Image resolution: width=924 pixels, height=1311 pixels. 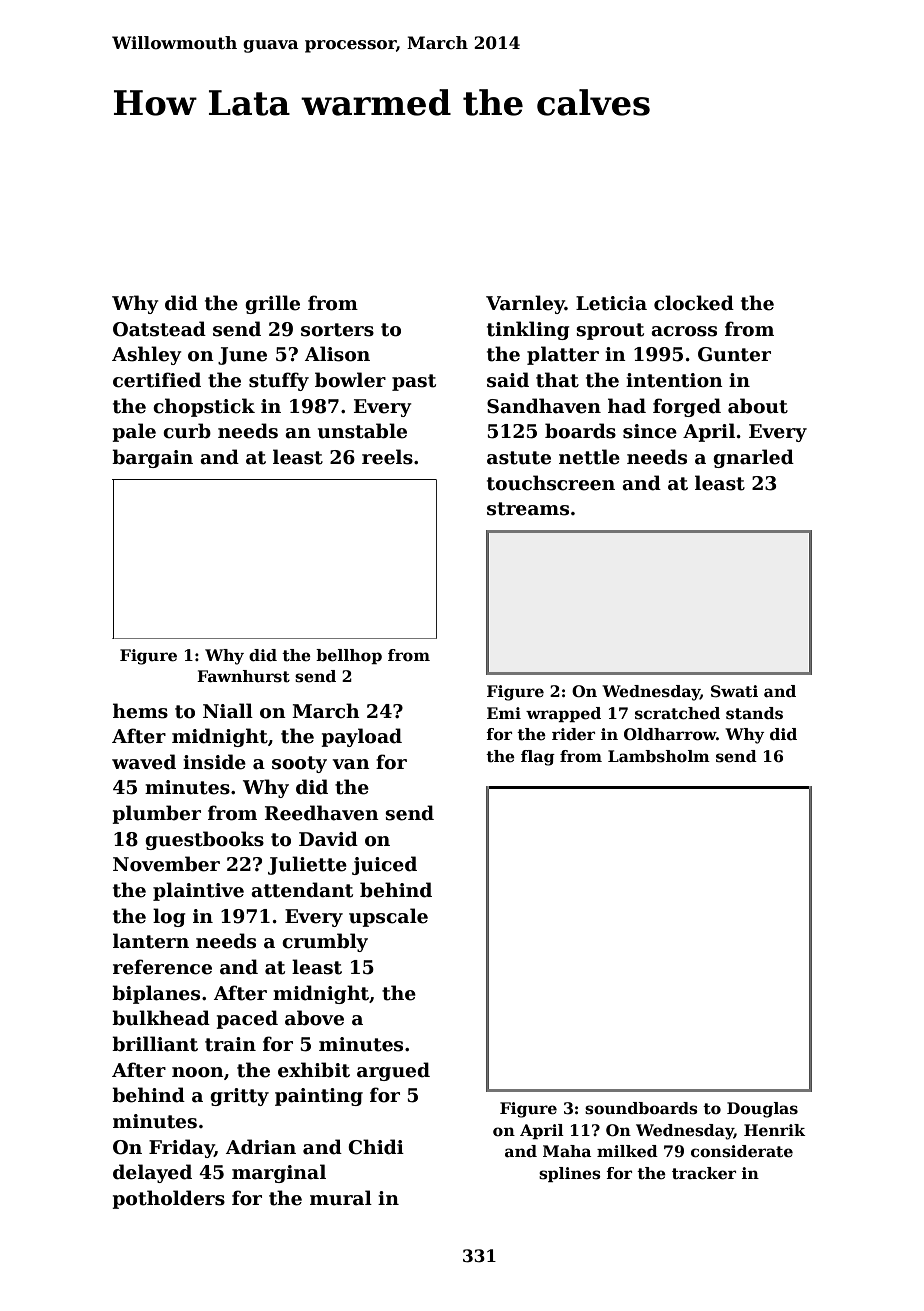 I want to click on Oatstead, so click(x=159, y=329).
